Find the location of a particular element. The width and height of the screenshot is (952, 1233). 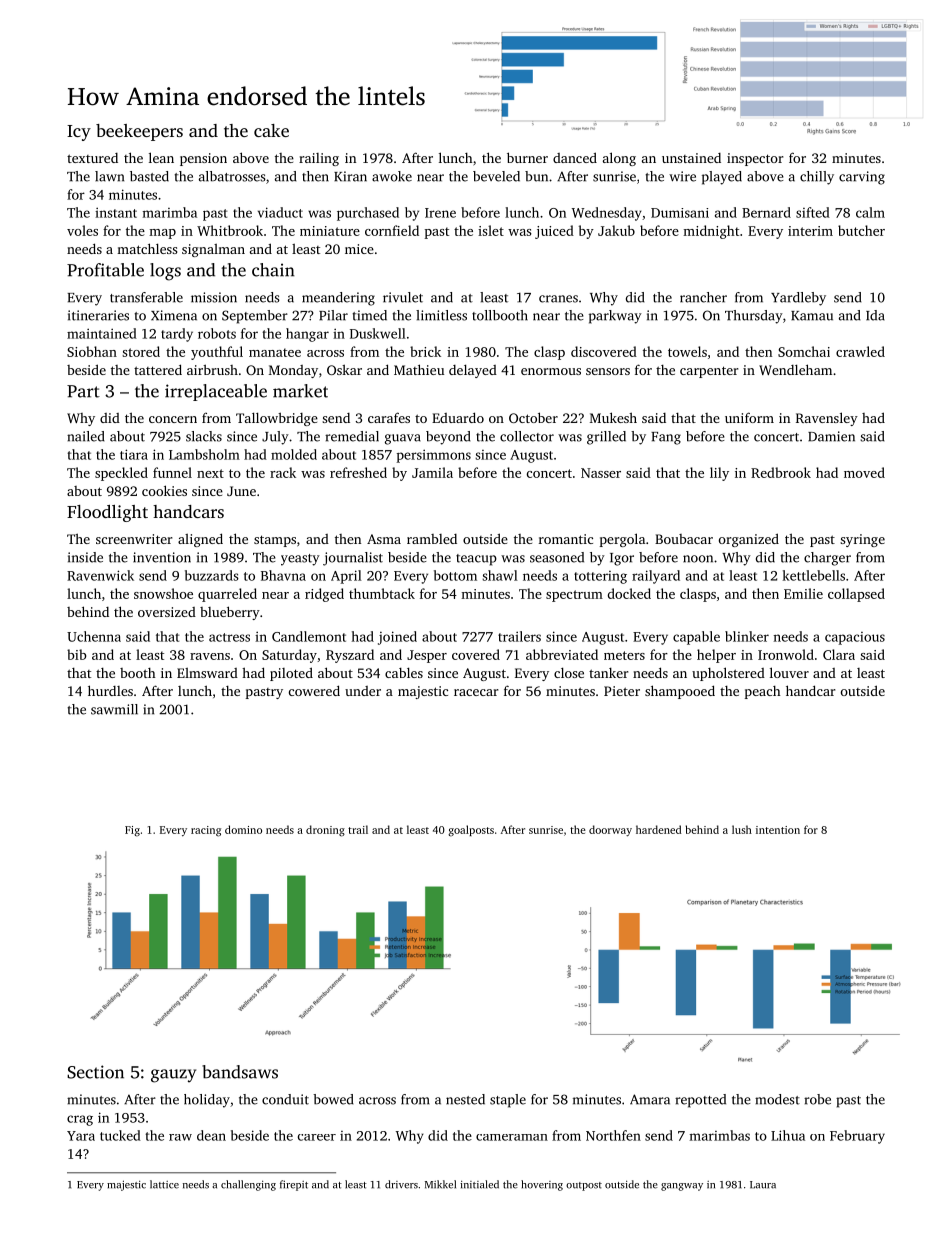

Damien is located at coordinates (831, 436).
